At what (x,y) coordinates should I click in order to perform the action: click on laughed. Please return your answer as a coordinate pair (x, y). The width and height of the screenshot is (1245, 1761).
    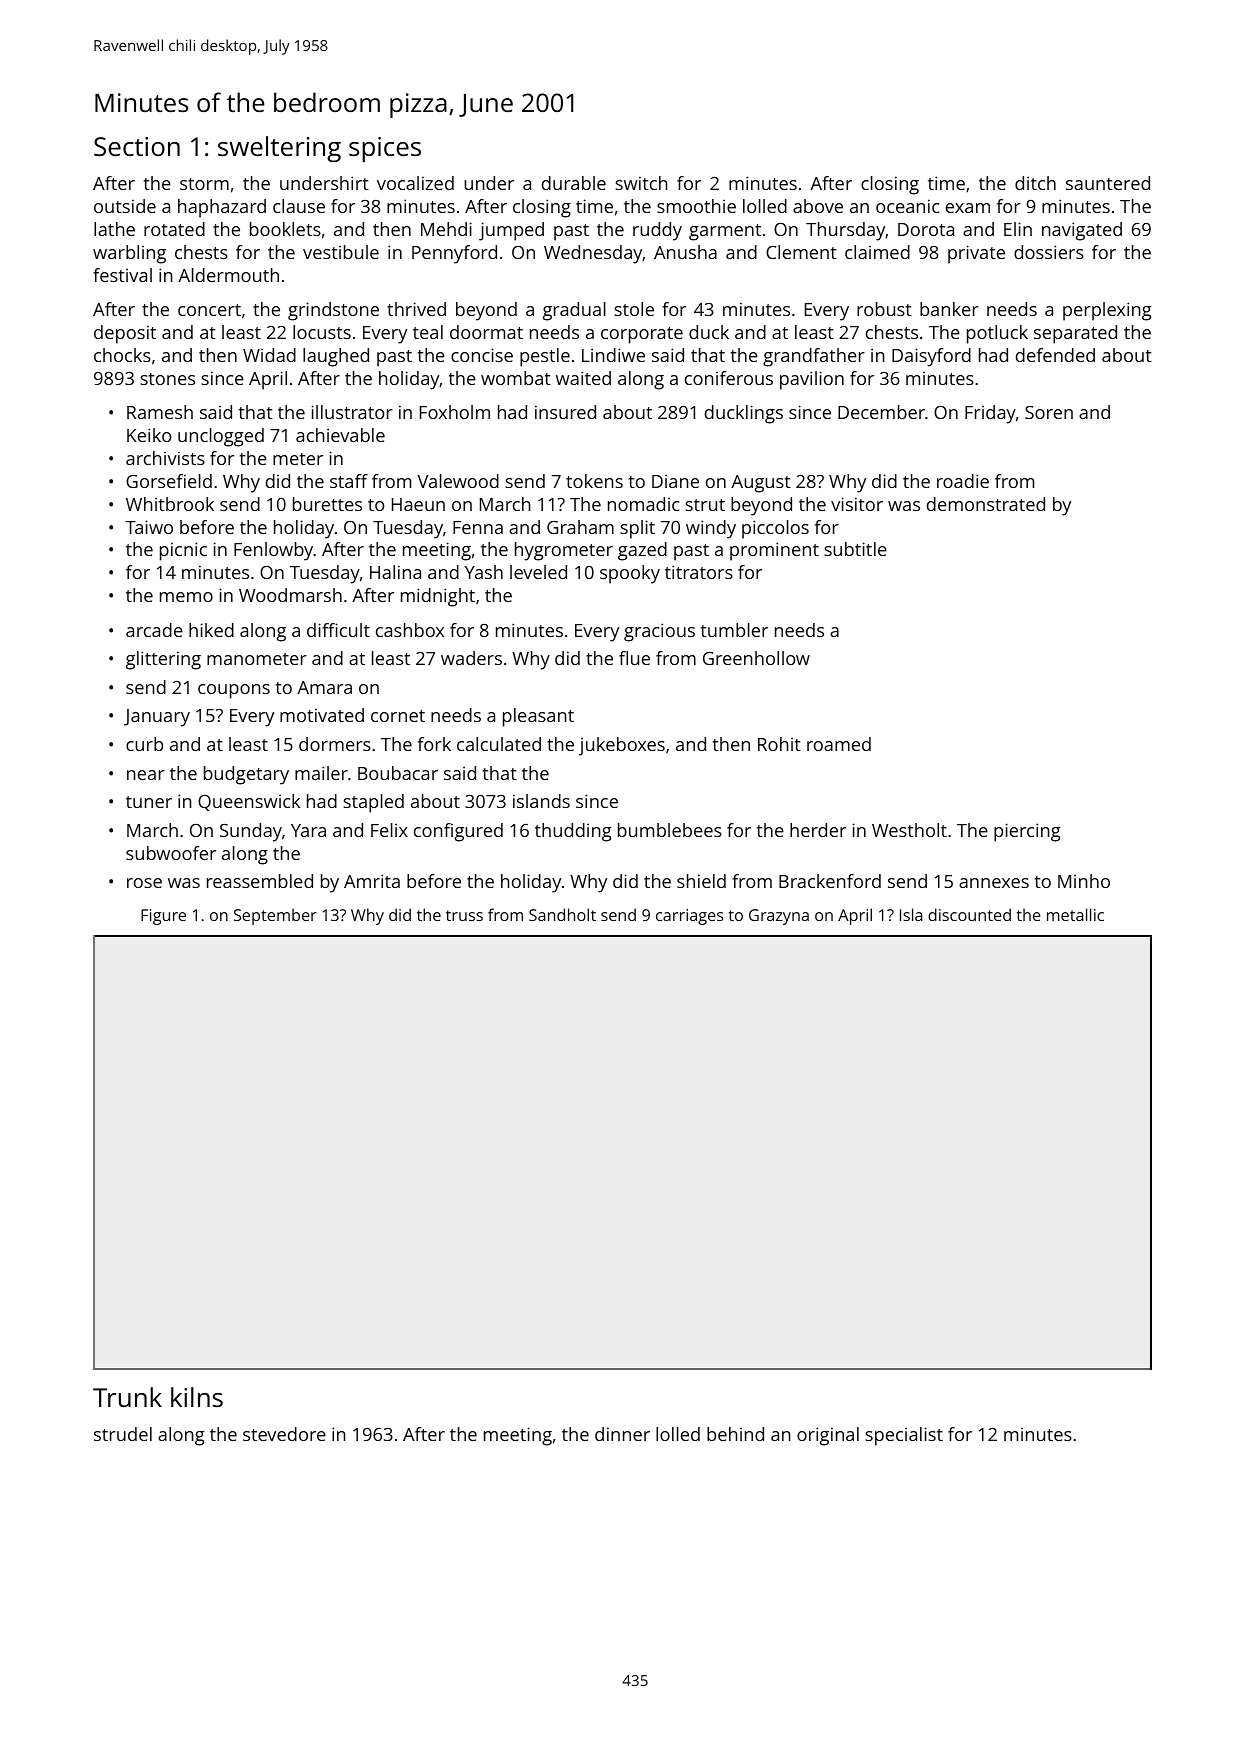
    Looking at the image, I should click on (336, 357).
